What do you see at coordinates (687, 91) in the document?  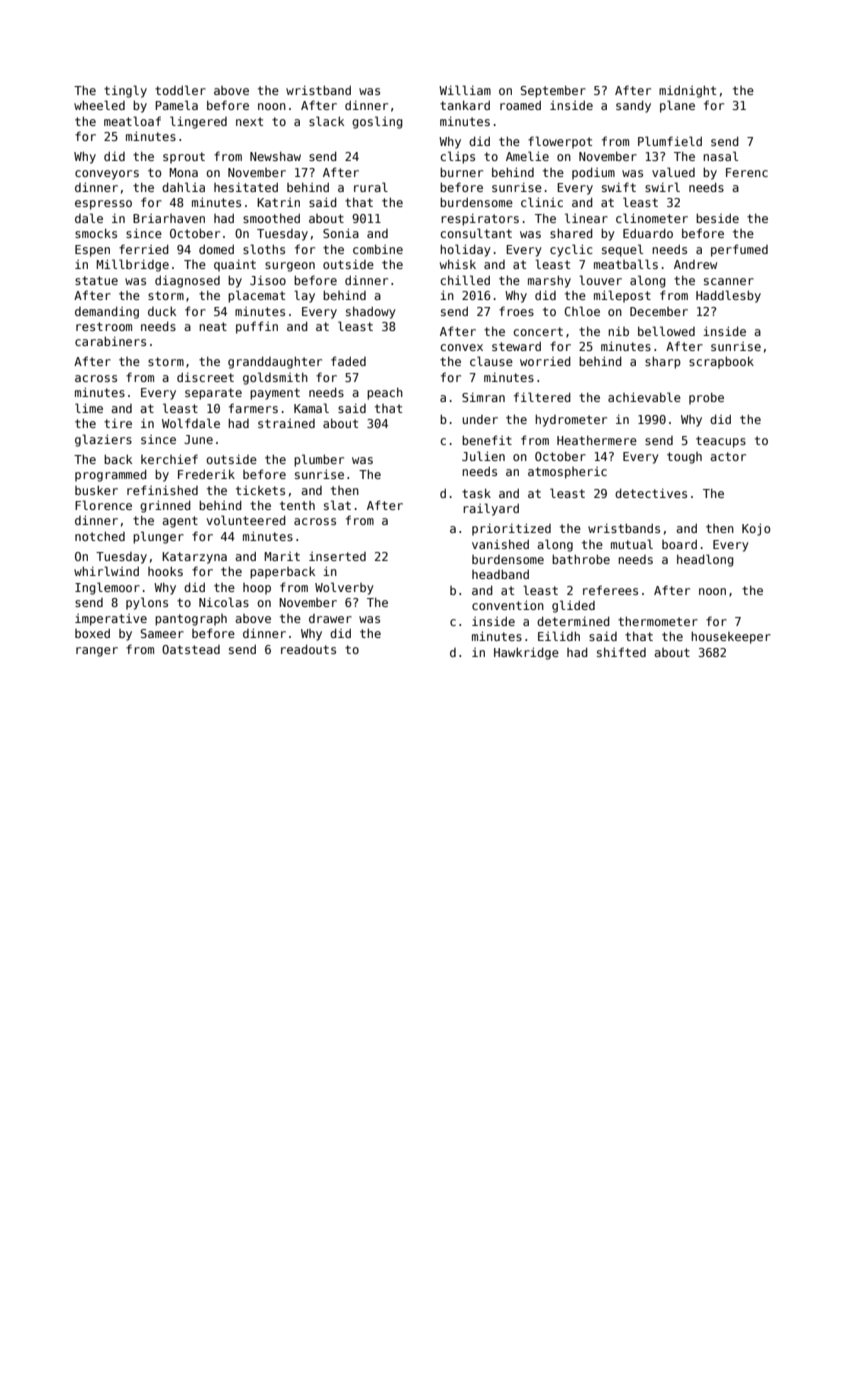 I see `midnight` at bounding box center [687, 91].
